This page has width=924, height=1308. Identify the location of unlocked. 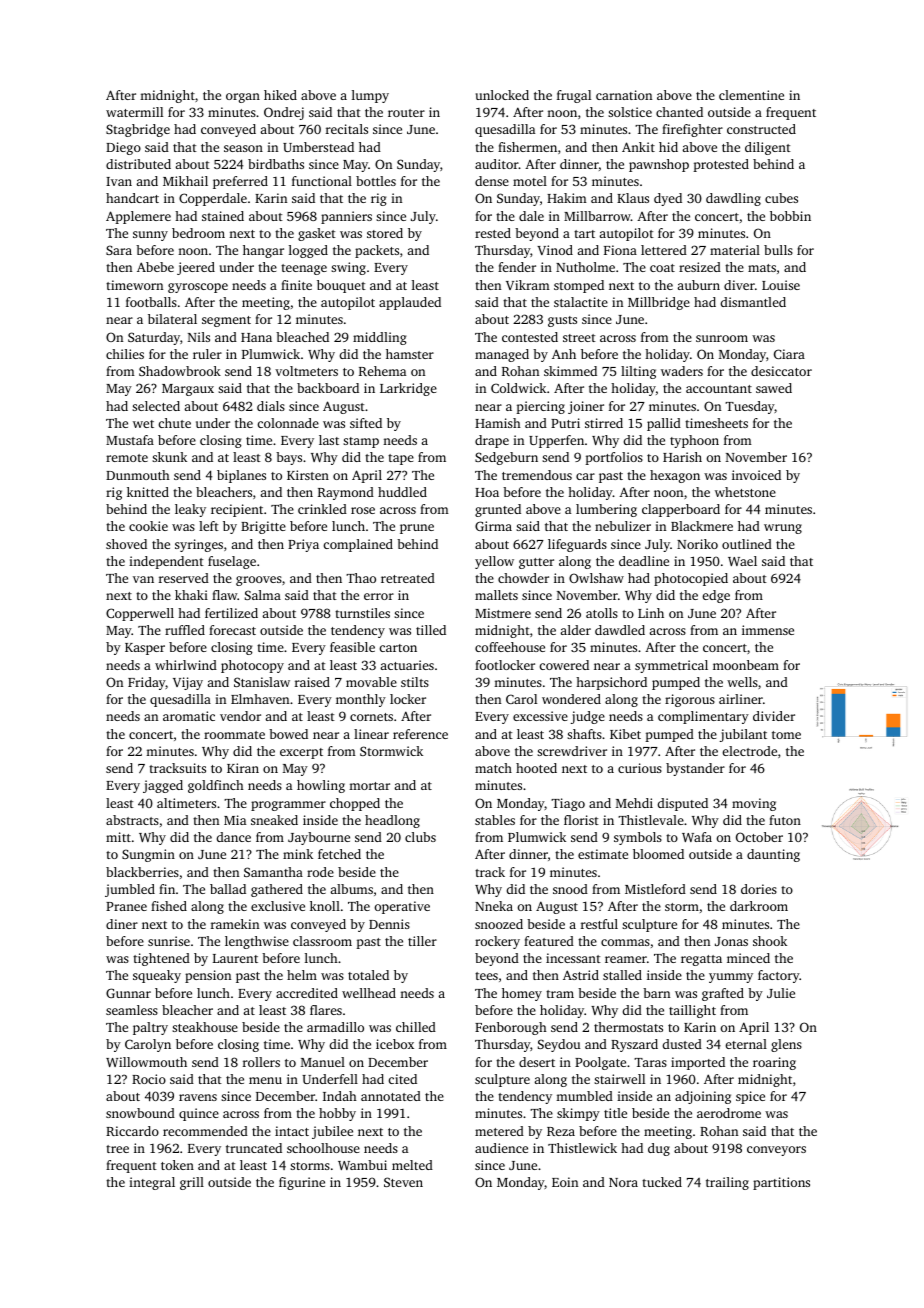
(502, 95).
